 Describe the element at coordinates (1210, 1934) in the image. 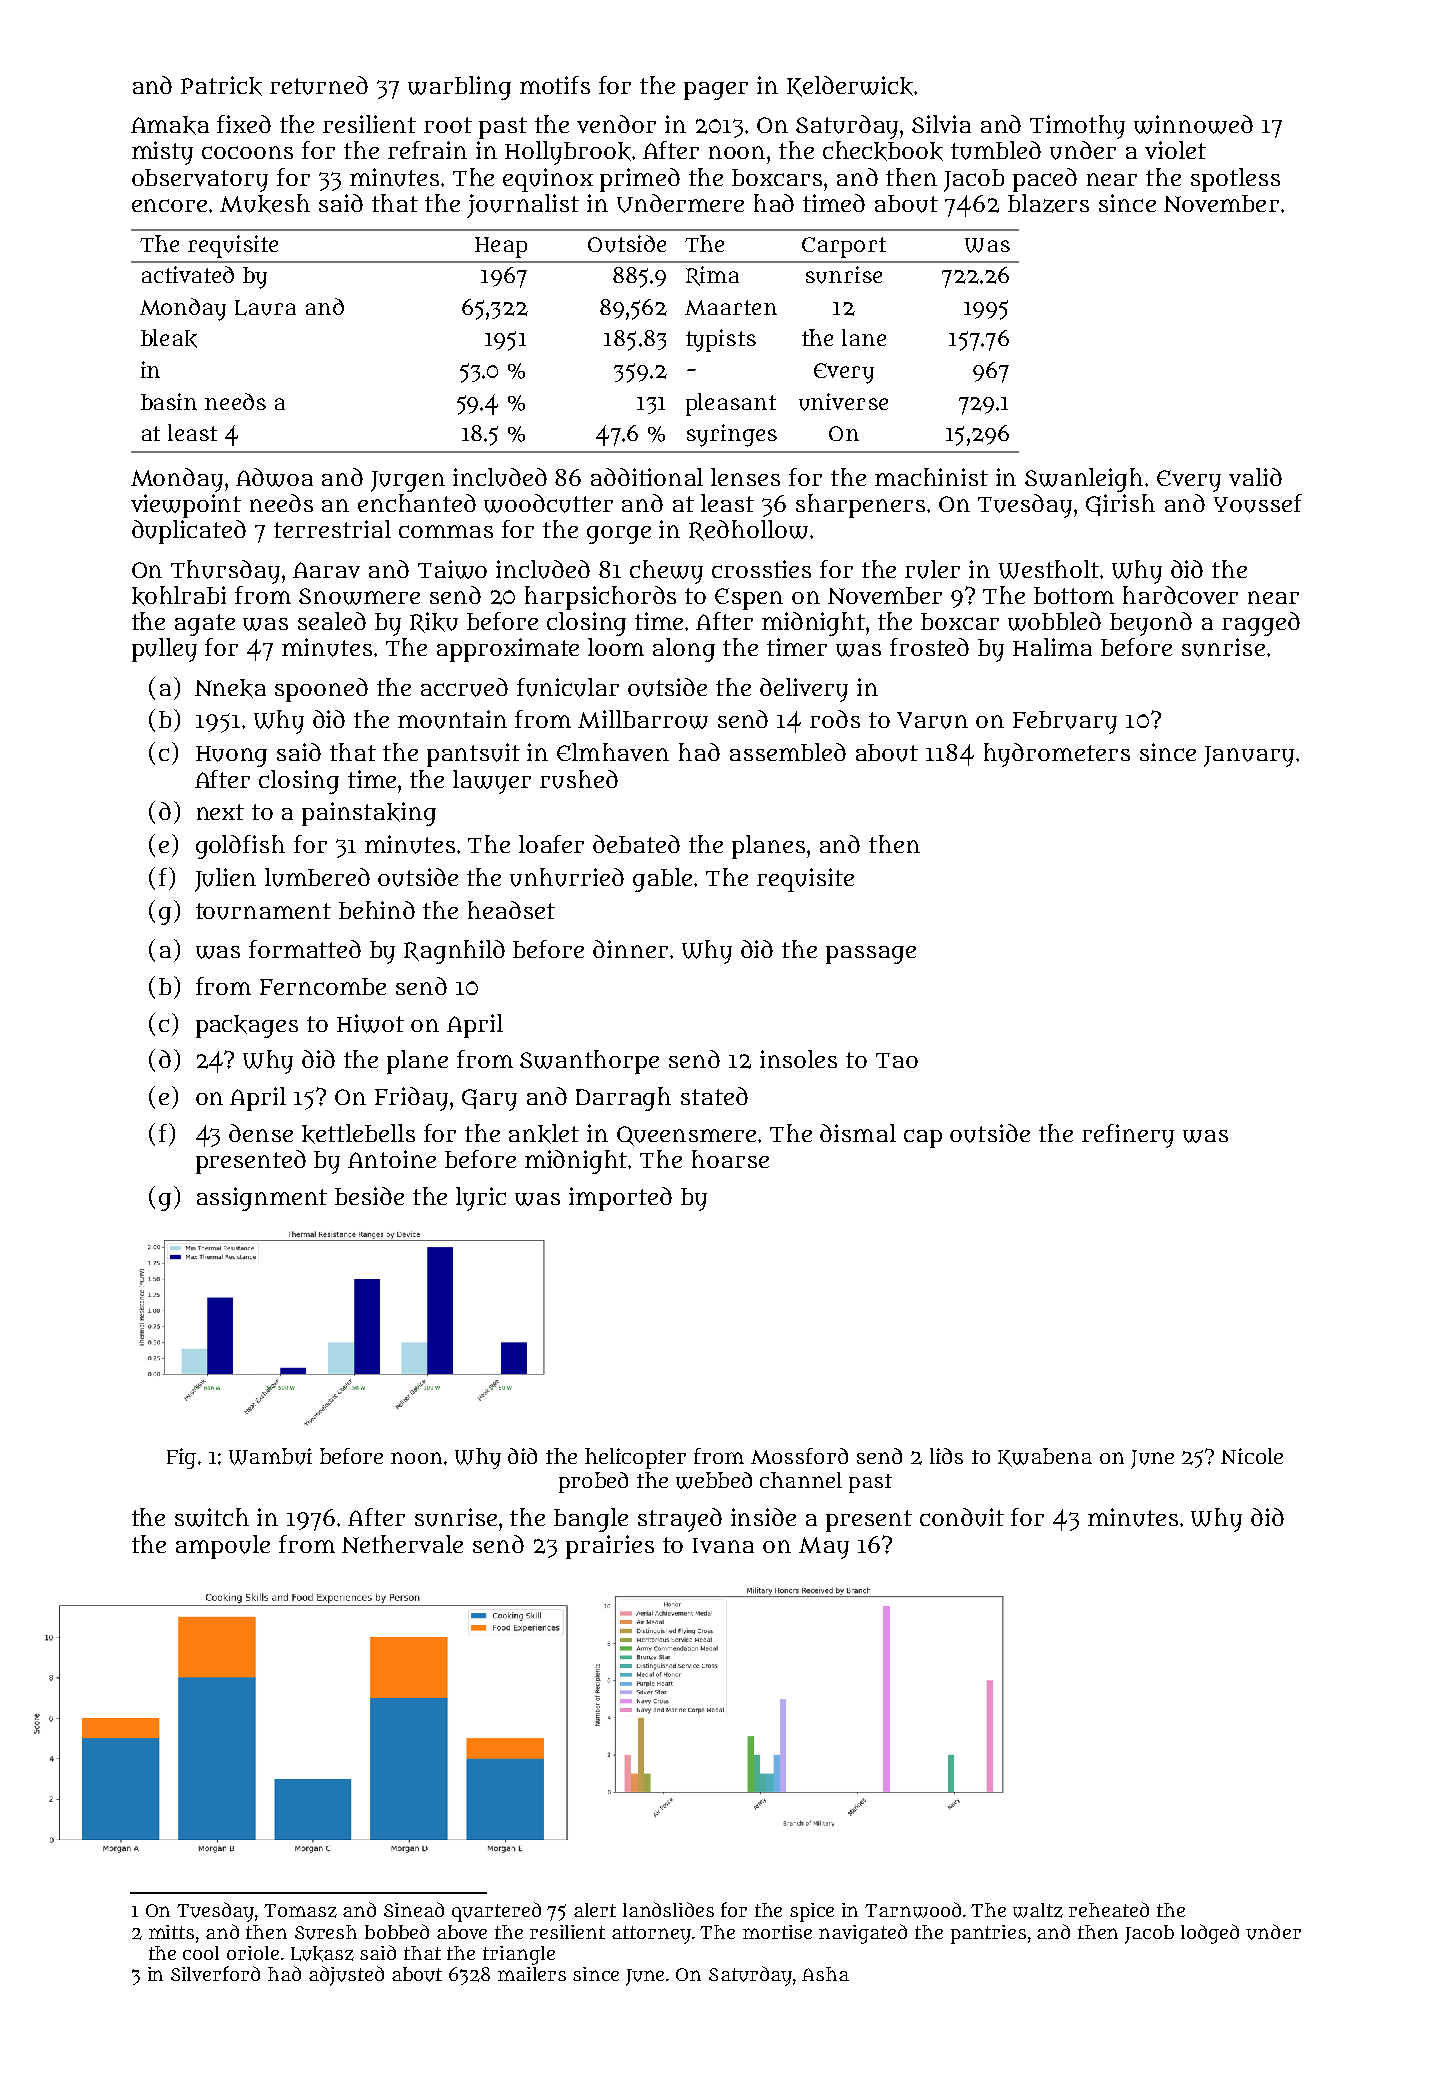

I see `lodged` at that location.
